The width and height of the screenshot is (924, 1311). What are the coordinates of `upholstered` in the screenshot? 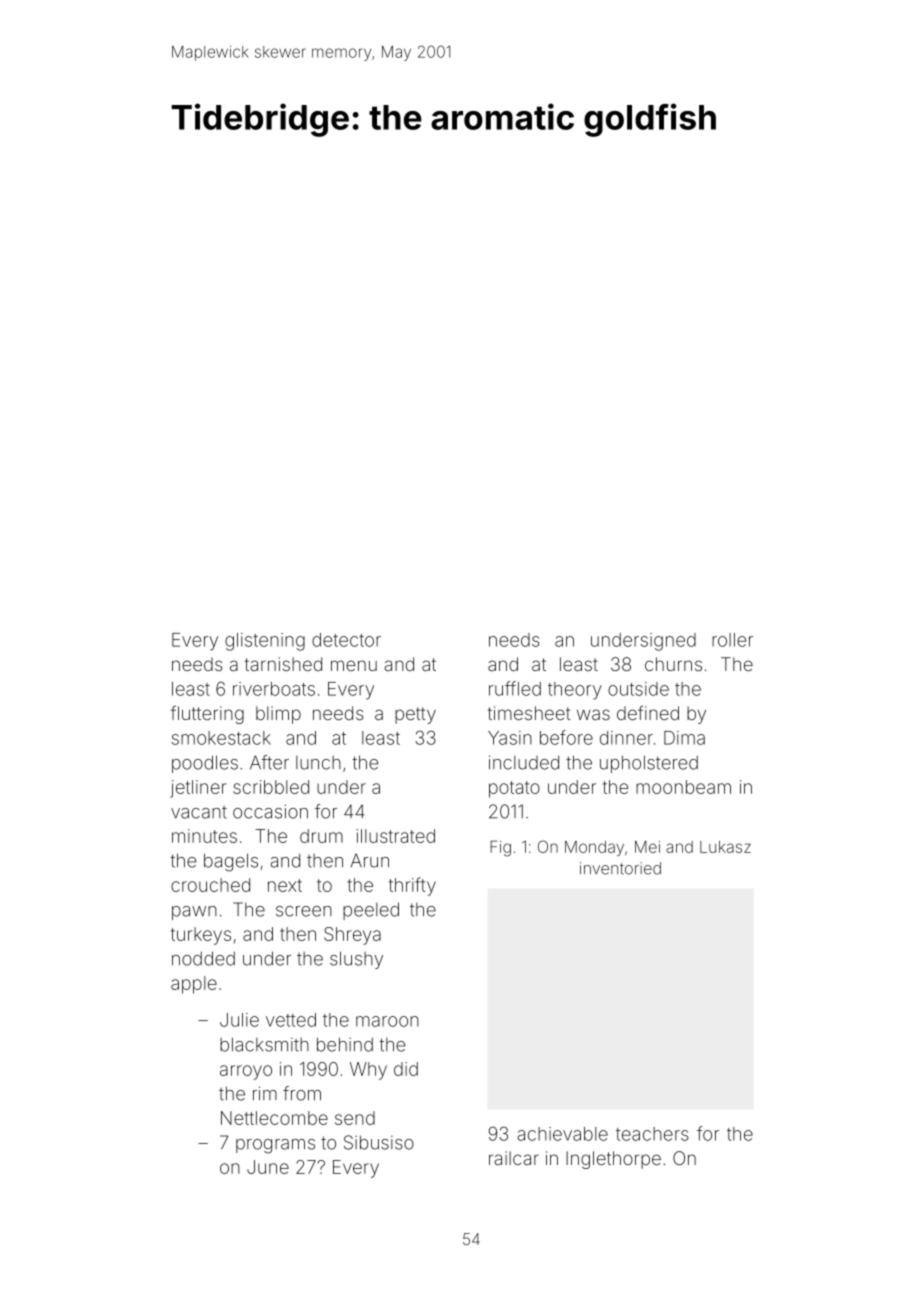 It's located at (649, 764).
